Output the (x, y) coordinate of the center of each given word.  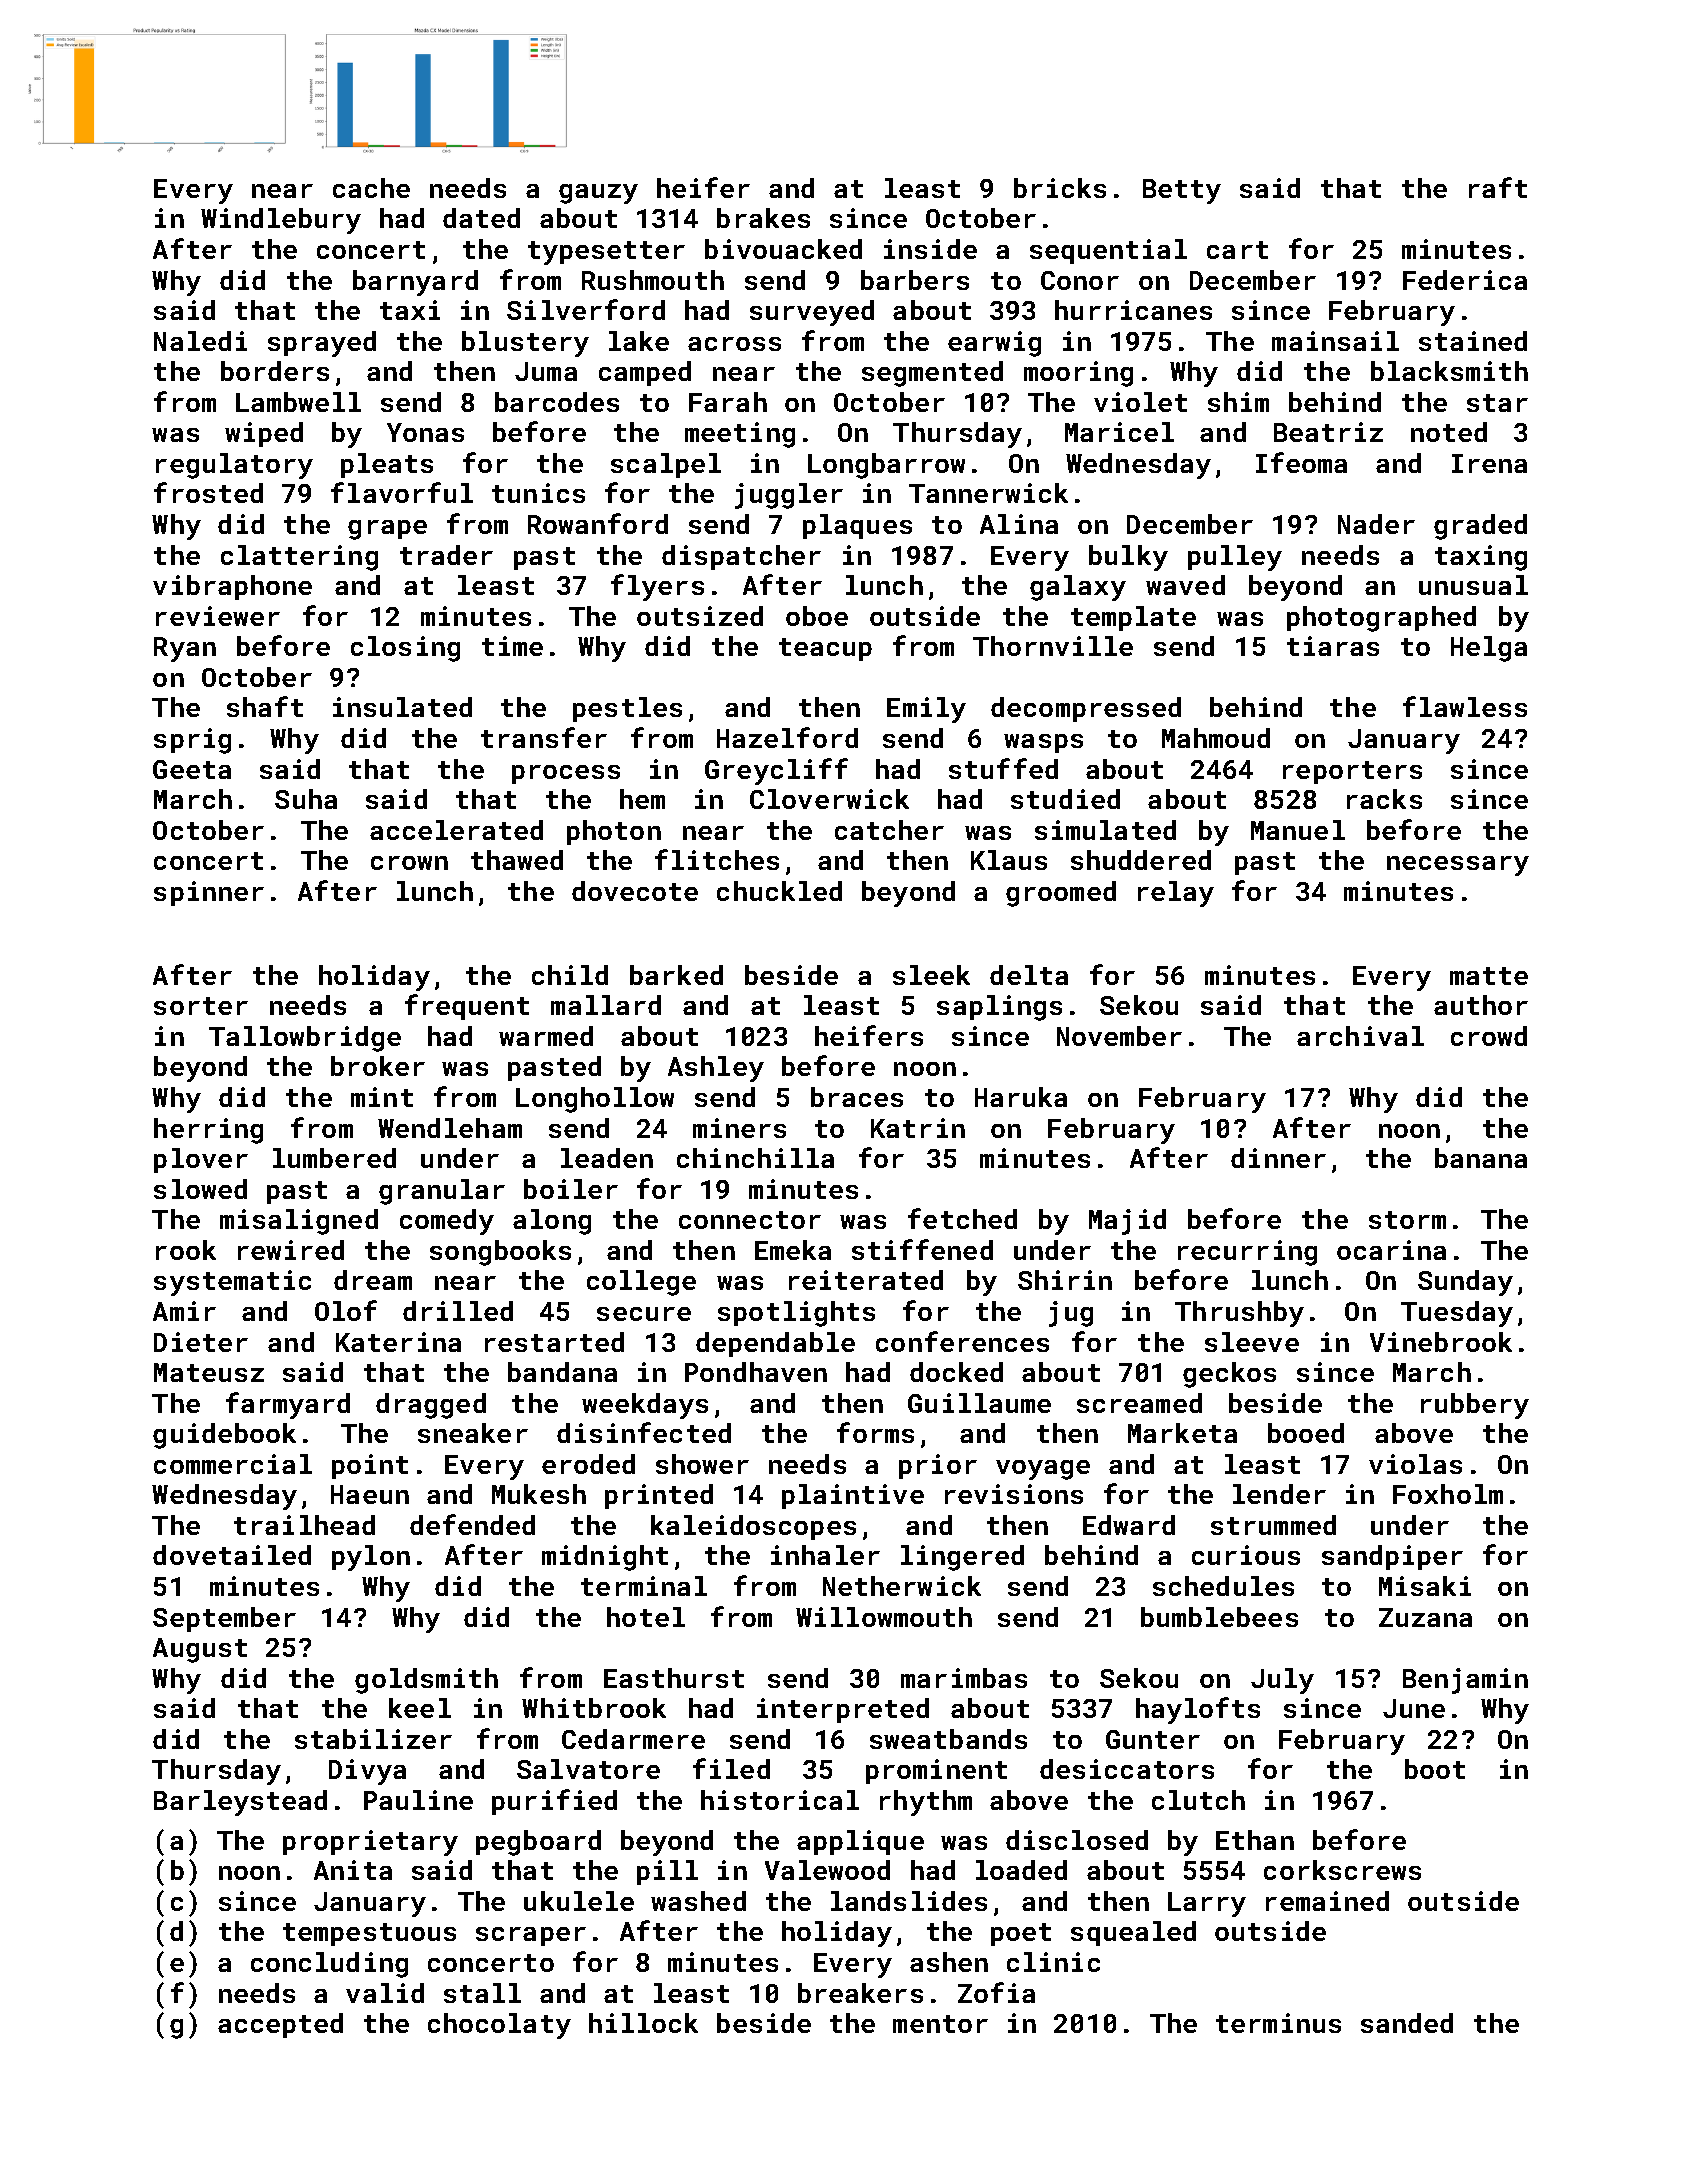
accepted (280, 2025)
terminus (1278, 2023)
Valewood (827, 1870)
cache (371, 188)
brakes (763, 218)
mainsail (1335, 341)
